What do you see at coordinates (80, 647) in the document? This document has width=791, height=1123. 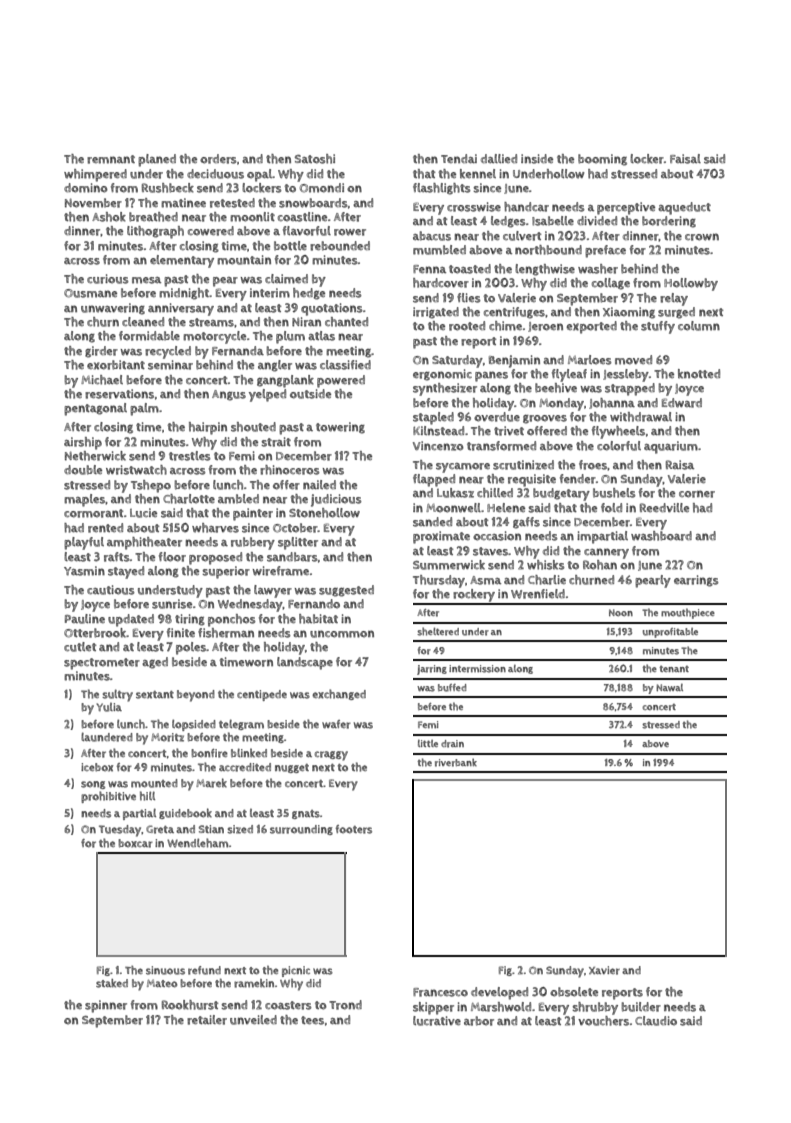 I see `cutlet` at bounding box center [80, 647].
